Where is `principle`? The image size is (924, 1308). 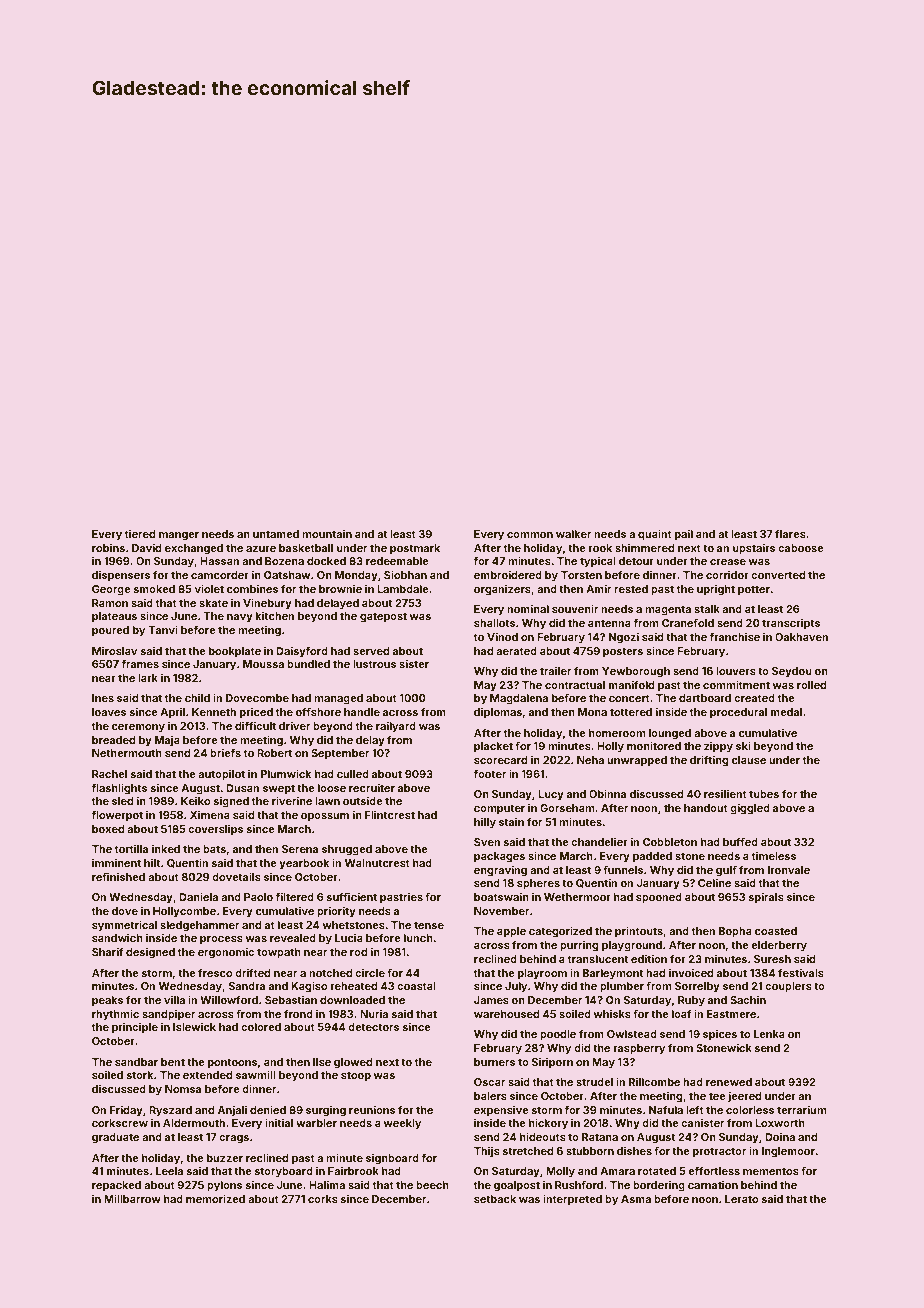 principle is located at coordinates (135, 1028).
